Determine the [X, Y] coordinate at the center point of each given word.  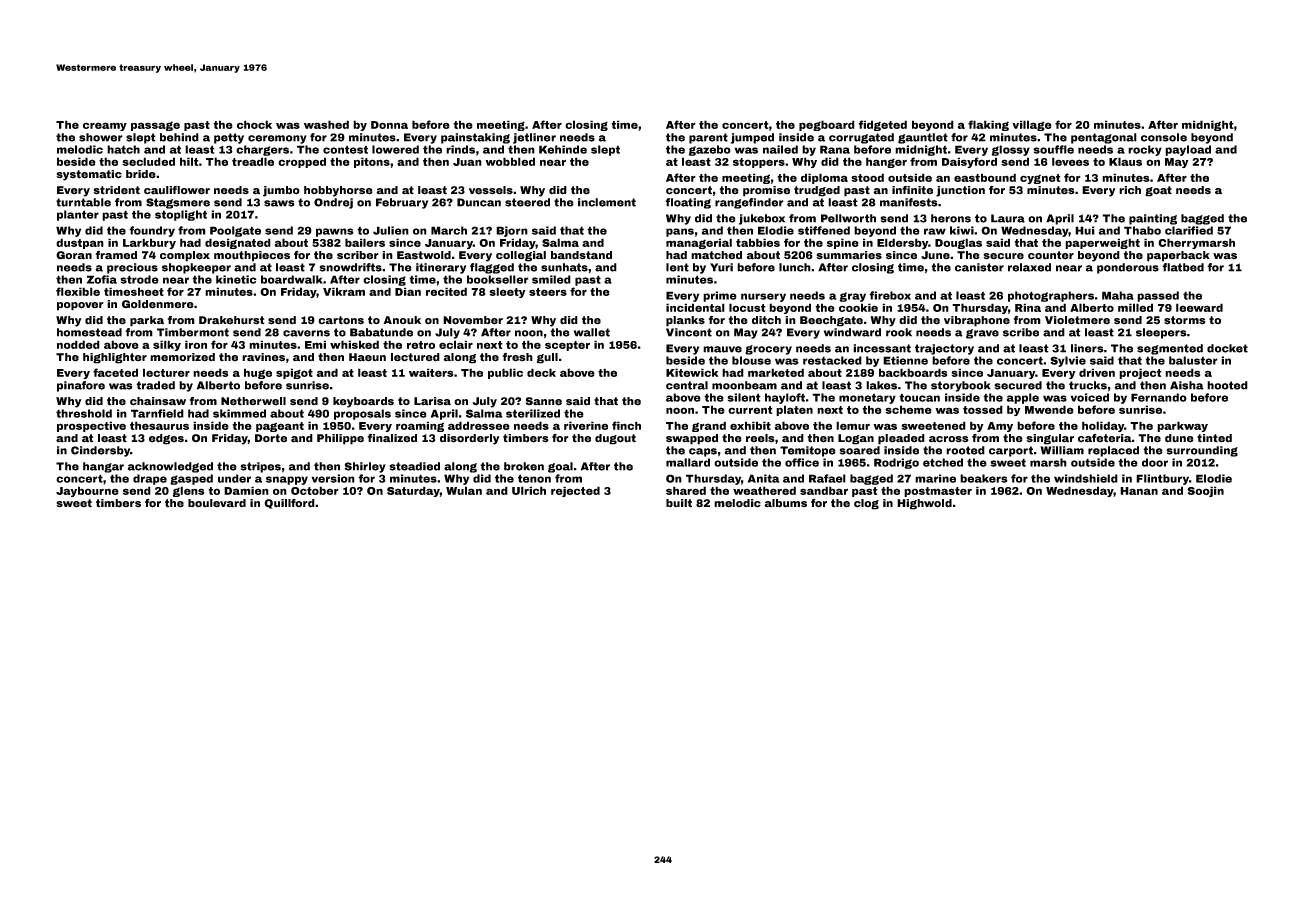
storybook [961, 386]
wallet [592, 332]
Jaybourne [87, 491]
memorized [182, 357]
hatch [123, 149]
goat [1158, 191]
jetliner [534, 138]
